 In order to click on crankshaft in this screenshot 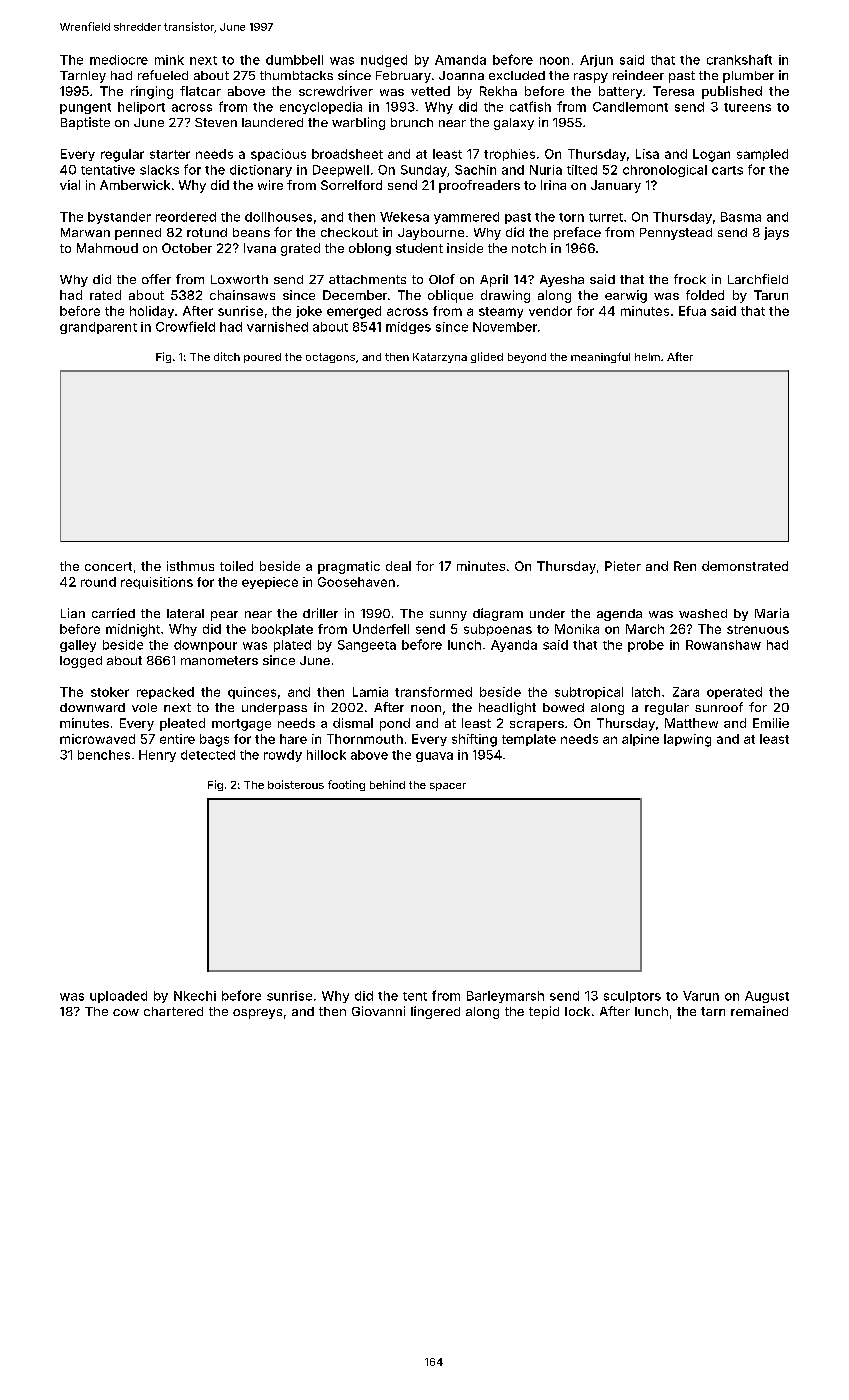, I will do `click(739, 59)`.
